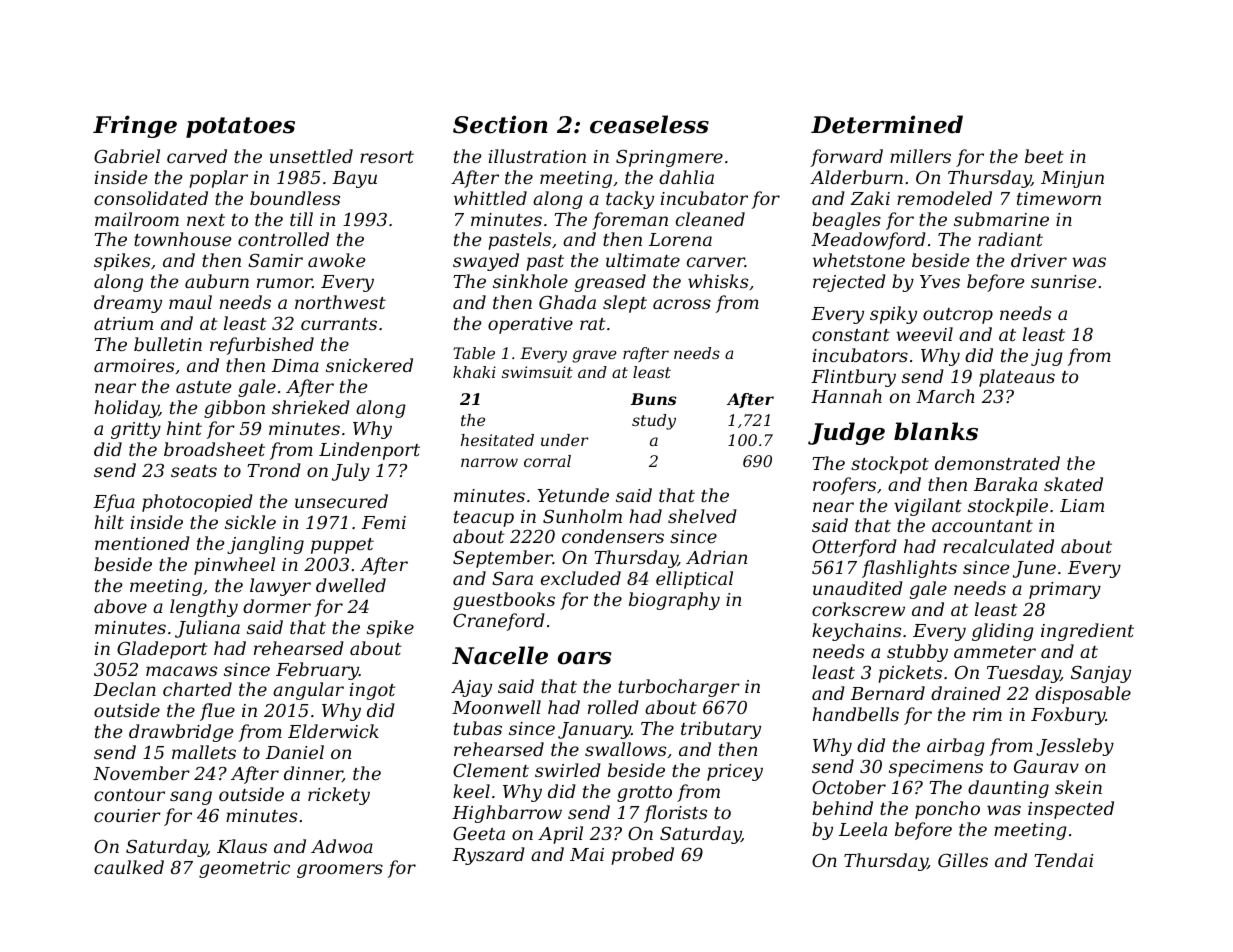  What do you see at coordinates (863, 829) in the screenshot?
I see `Leela` at bounding box center [863, 829].
